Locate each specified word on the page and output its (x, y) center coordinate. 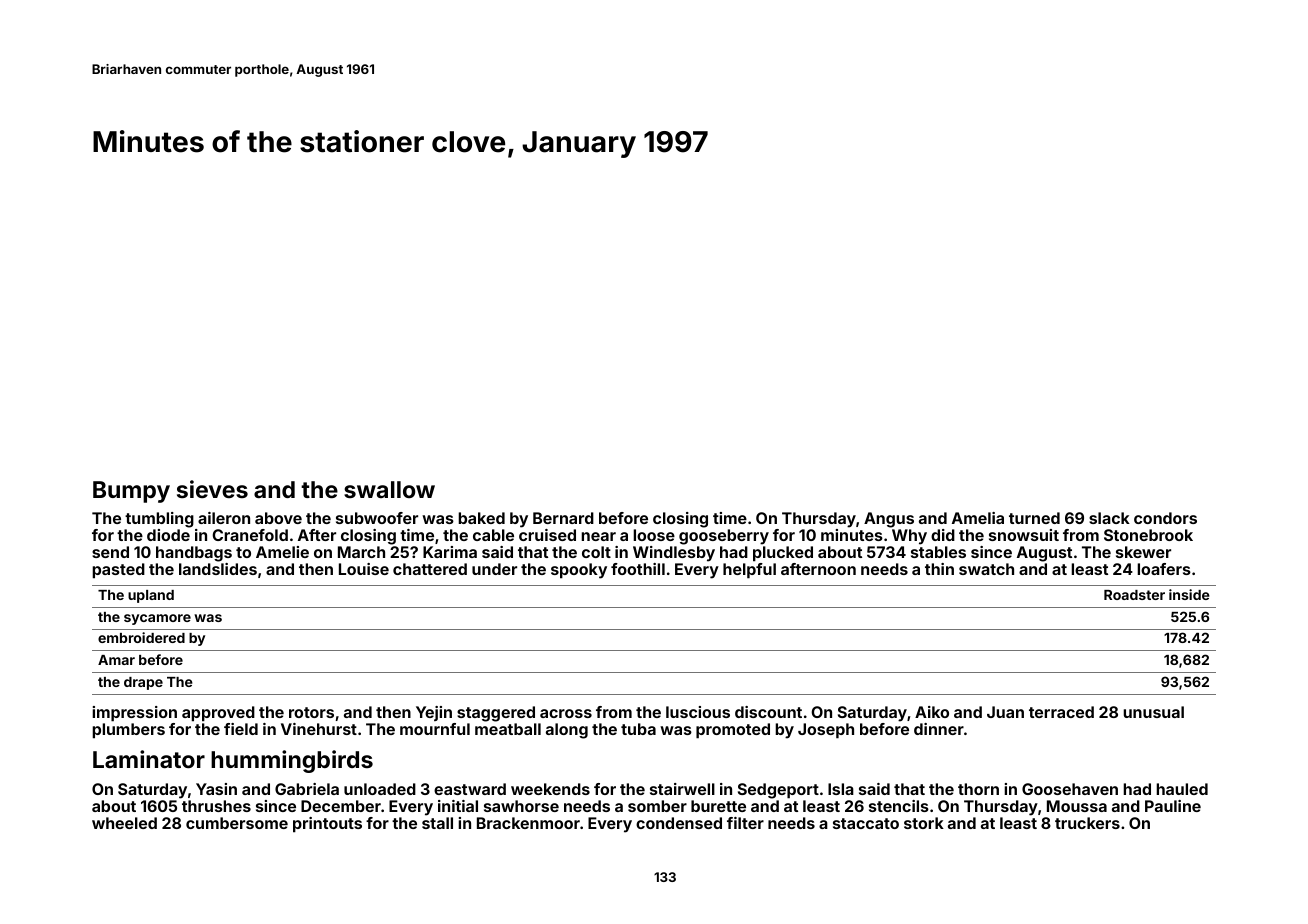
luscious (698, 712)
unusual (1153, 712)
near (598, 536)
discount (768, 712)
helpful (749, 571)
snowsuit (1024, 535)
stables (938, 552)
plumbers (128, 731)
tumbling (159, 520)
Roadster (1134, 595)
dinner (939, 729)
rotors (311, 712)
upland (151, 596)
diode (168, 535)
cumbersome (237, 823)
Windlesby (674, 554)
